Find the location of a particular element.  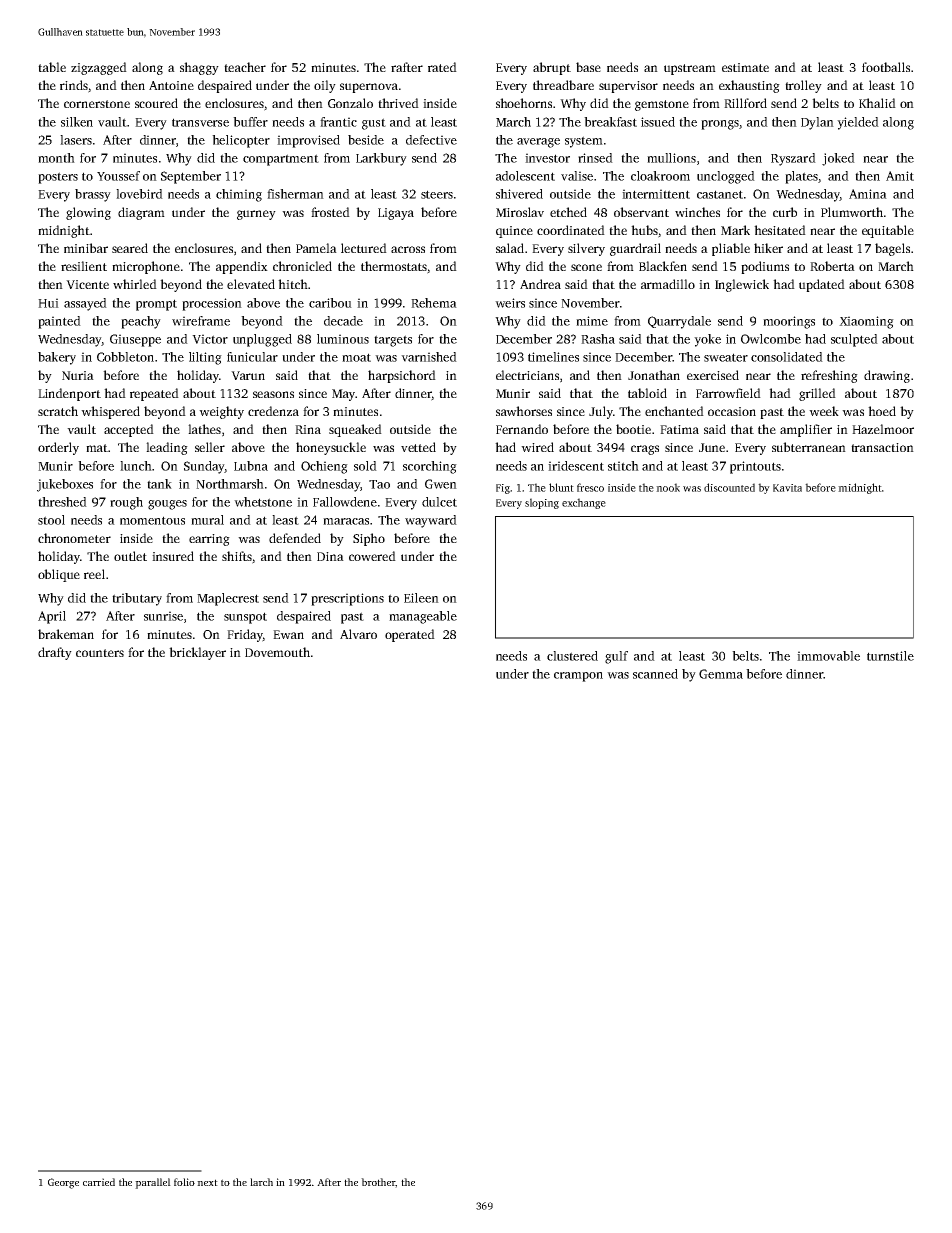

gemstone is located at coordinates (662, 105).
